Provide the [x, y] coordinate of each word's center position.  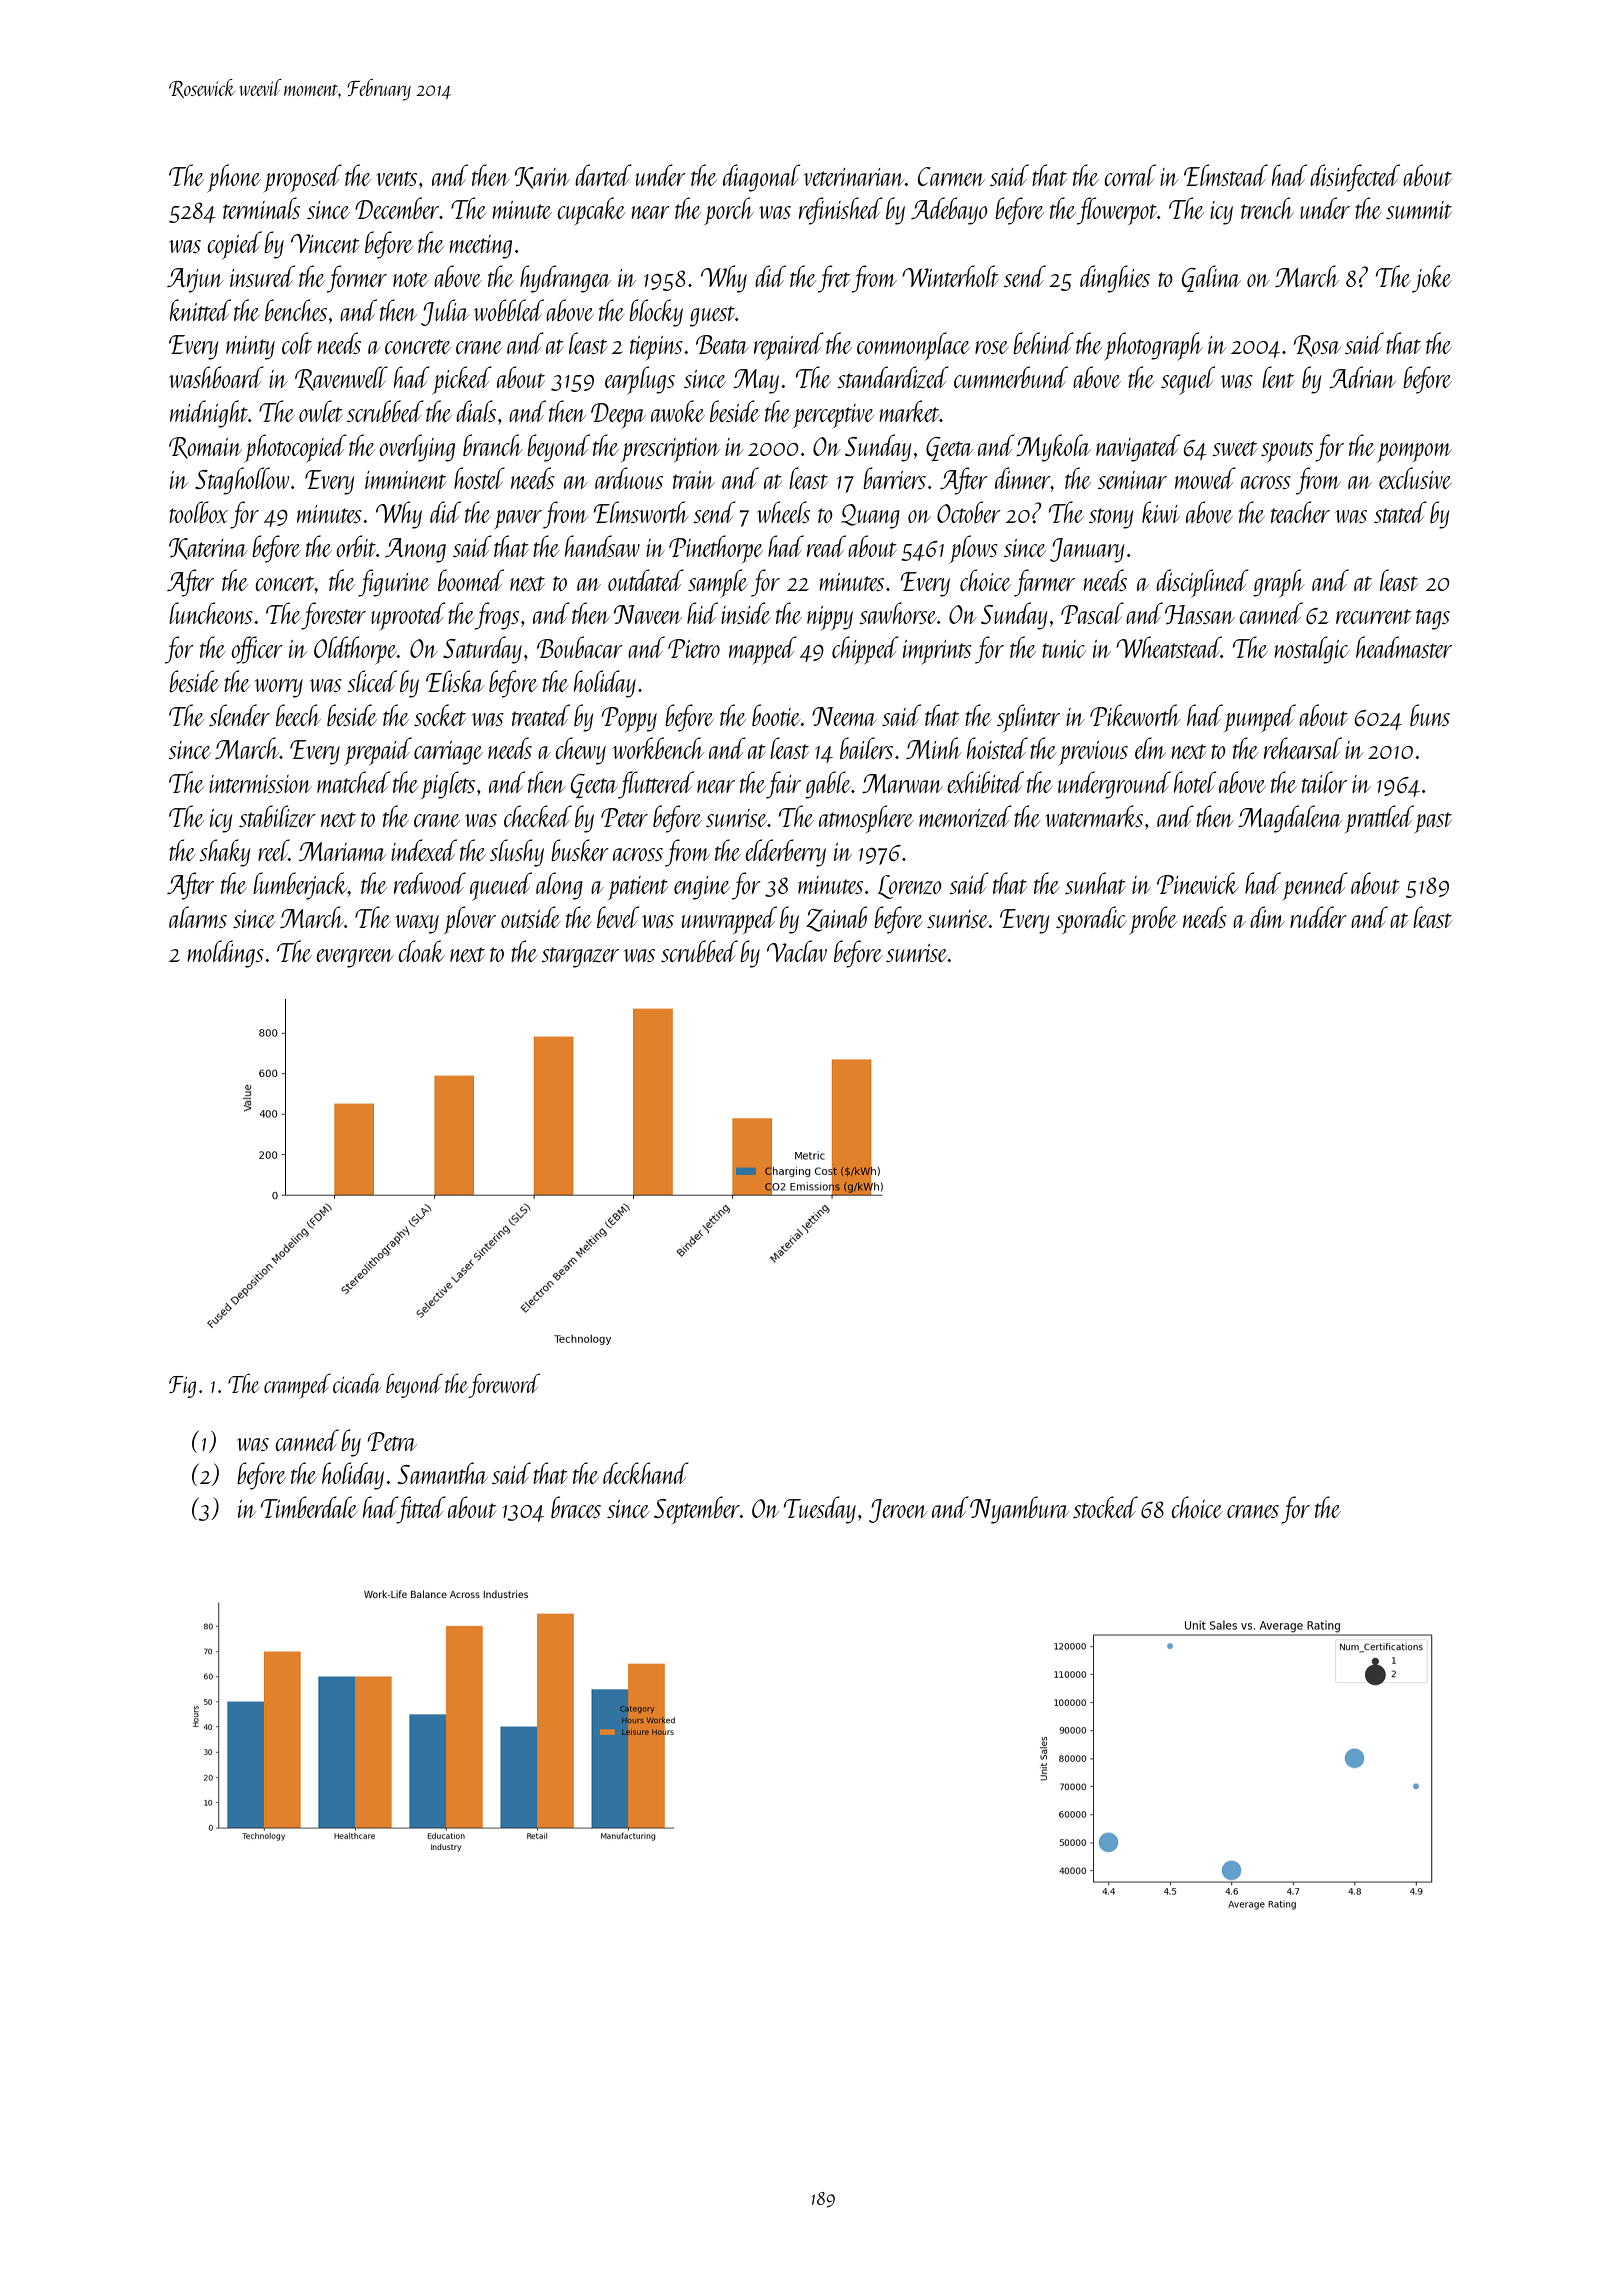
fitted [422, 1510]
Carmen [951, 176]
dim [1267, 917]
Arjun [195, 280]
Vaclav [797, 951]
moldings [225, 954]
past [1433, 823]
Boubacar [580, 647]
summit [1419, 210]
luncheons [211, 613]
